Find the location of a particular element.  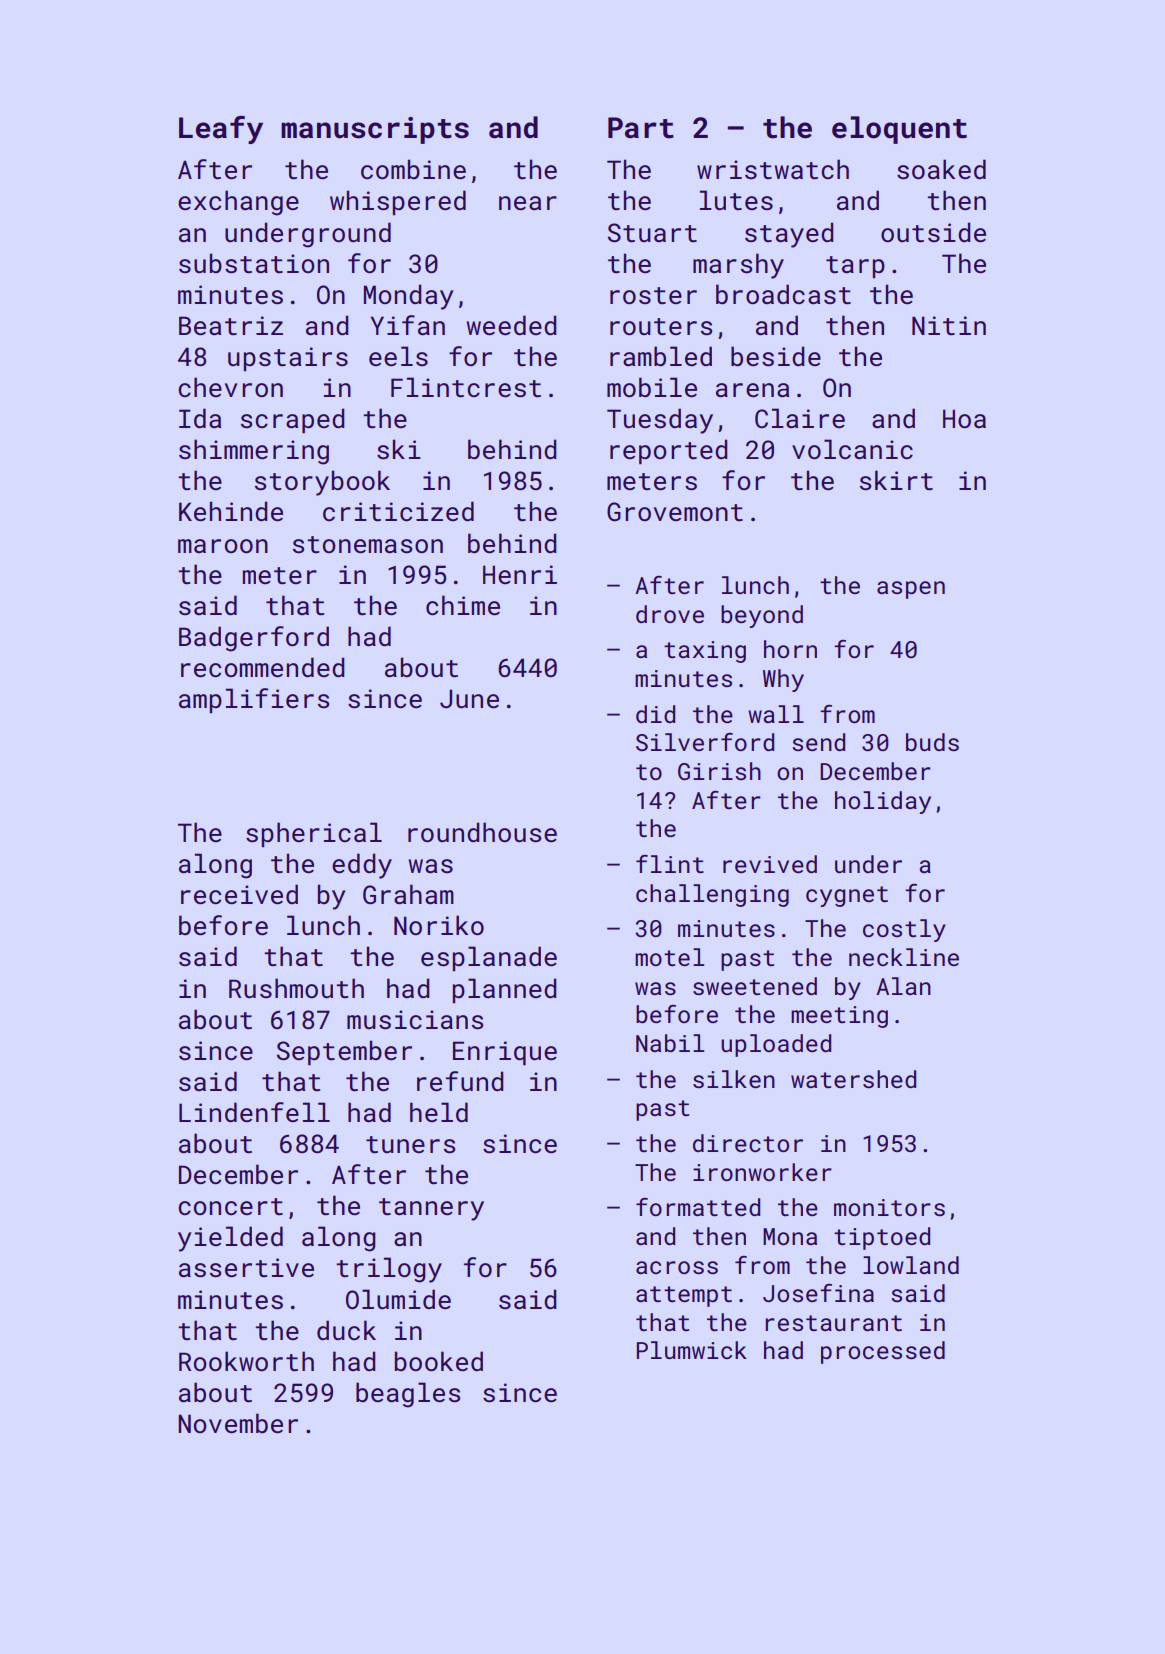

held is located at coordinates (439, 1112).
